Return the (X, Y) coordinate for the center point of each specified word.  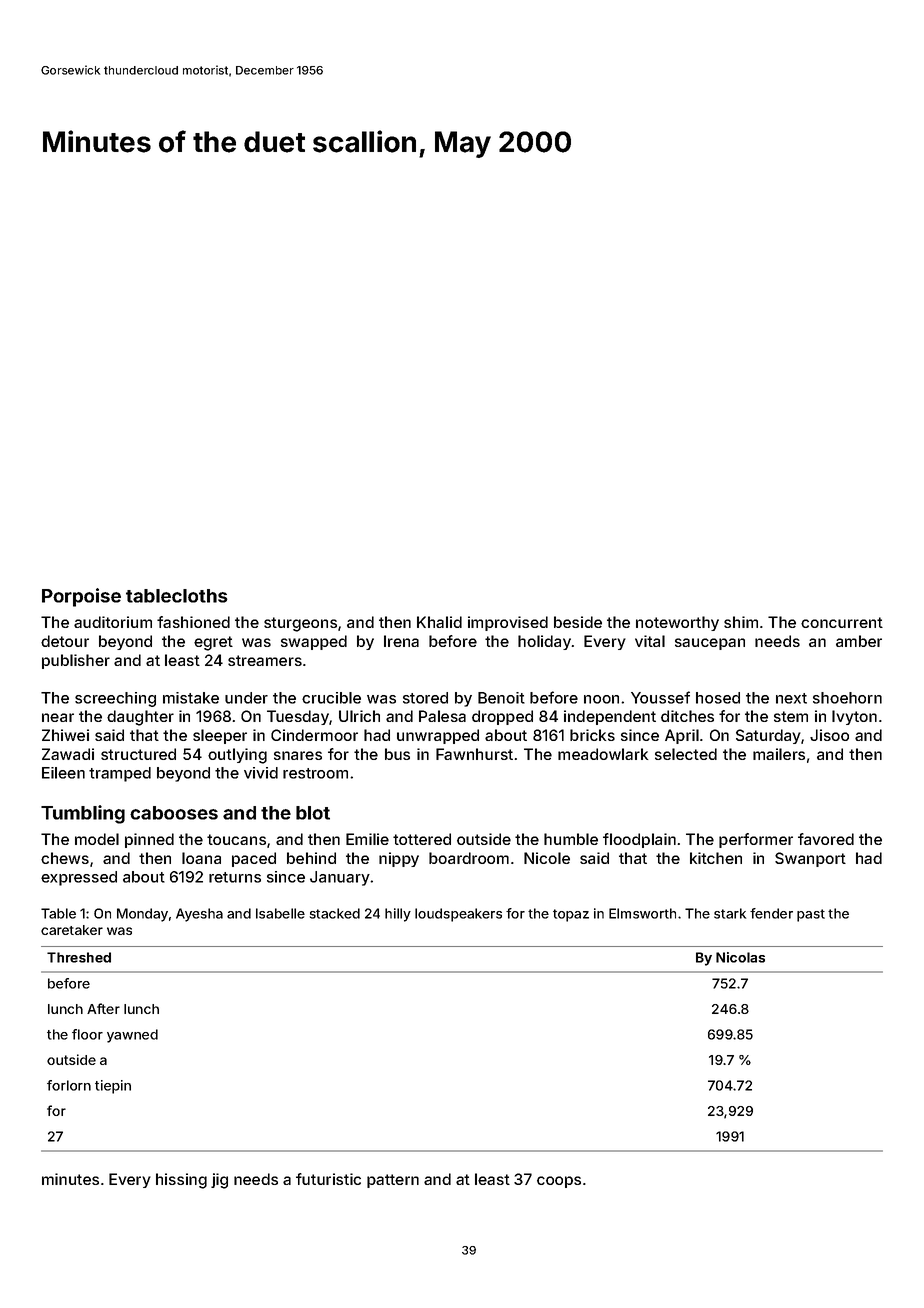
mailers (779, 754)
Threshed (79, 957)
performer (756, 840)
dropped (502, 717)
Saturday (768, 736)
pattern (393, 1181)
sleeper (220, 736)
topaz (571, 915)
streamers (265, 660)
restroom (315, 773)
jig (219, 1181)
